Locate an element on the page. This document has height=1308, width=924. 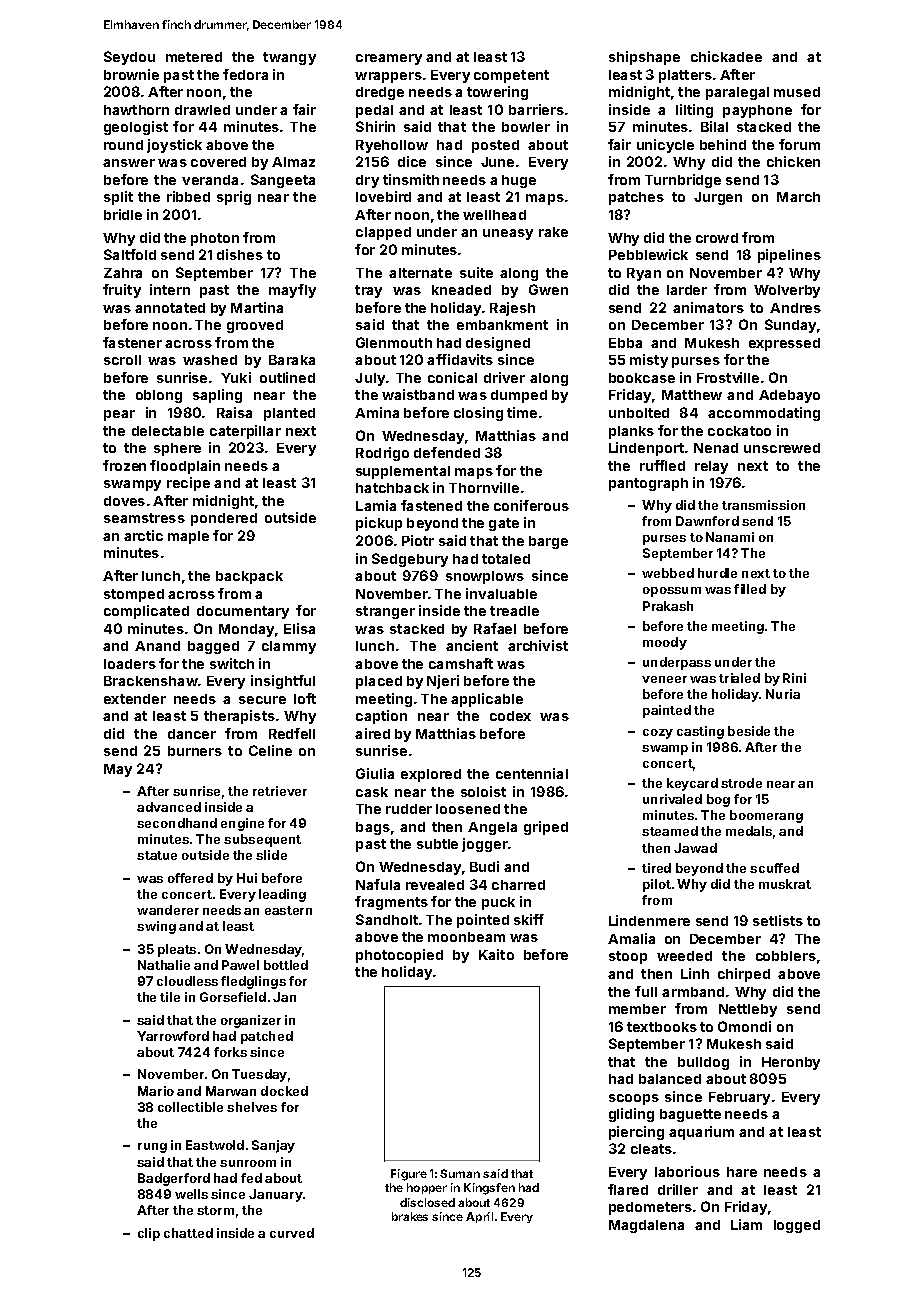
waistband is located at coordinates (418, 394).
